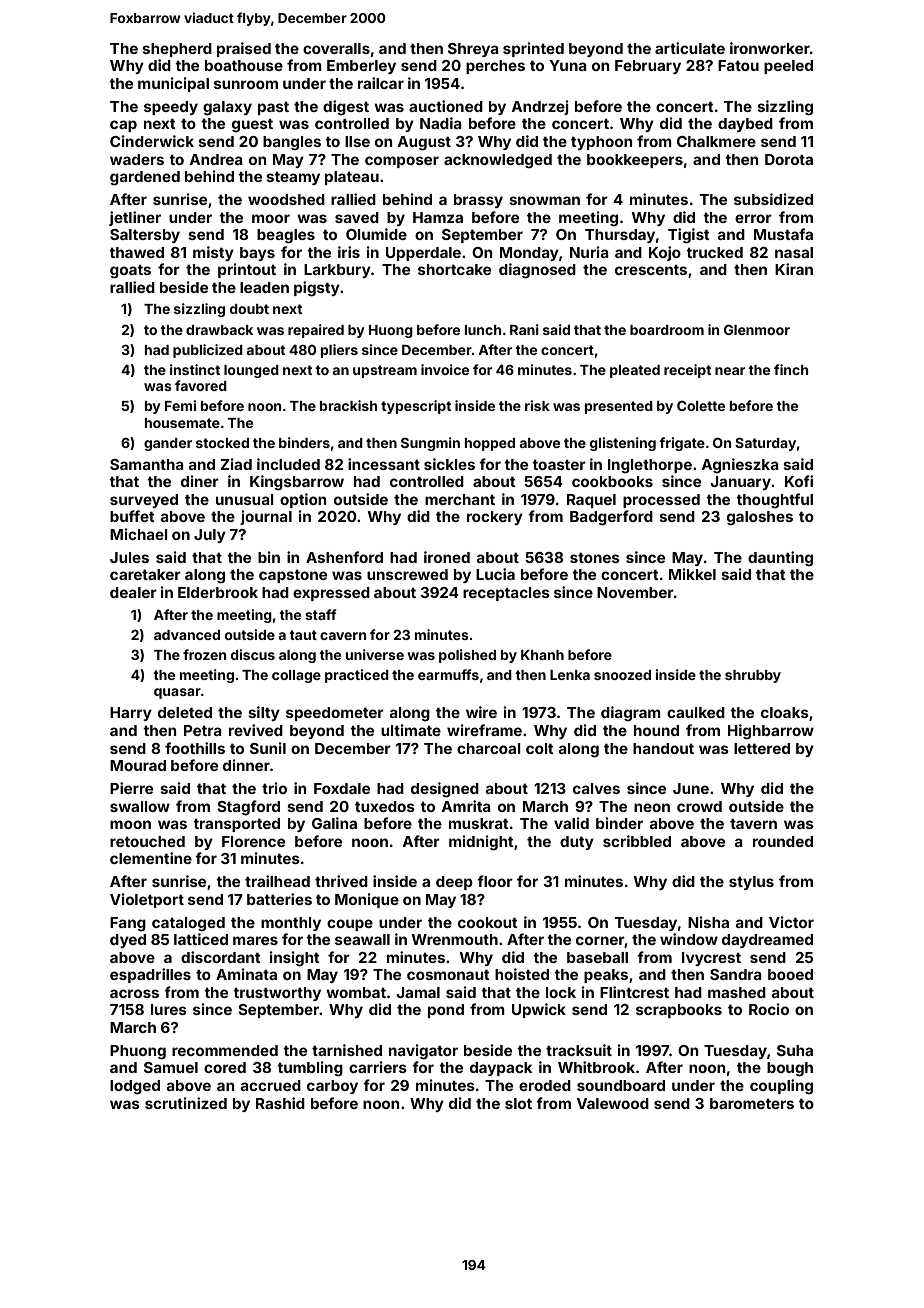 The image size is (924, 1308). I want to click on stocked, so click(222, 443).
